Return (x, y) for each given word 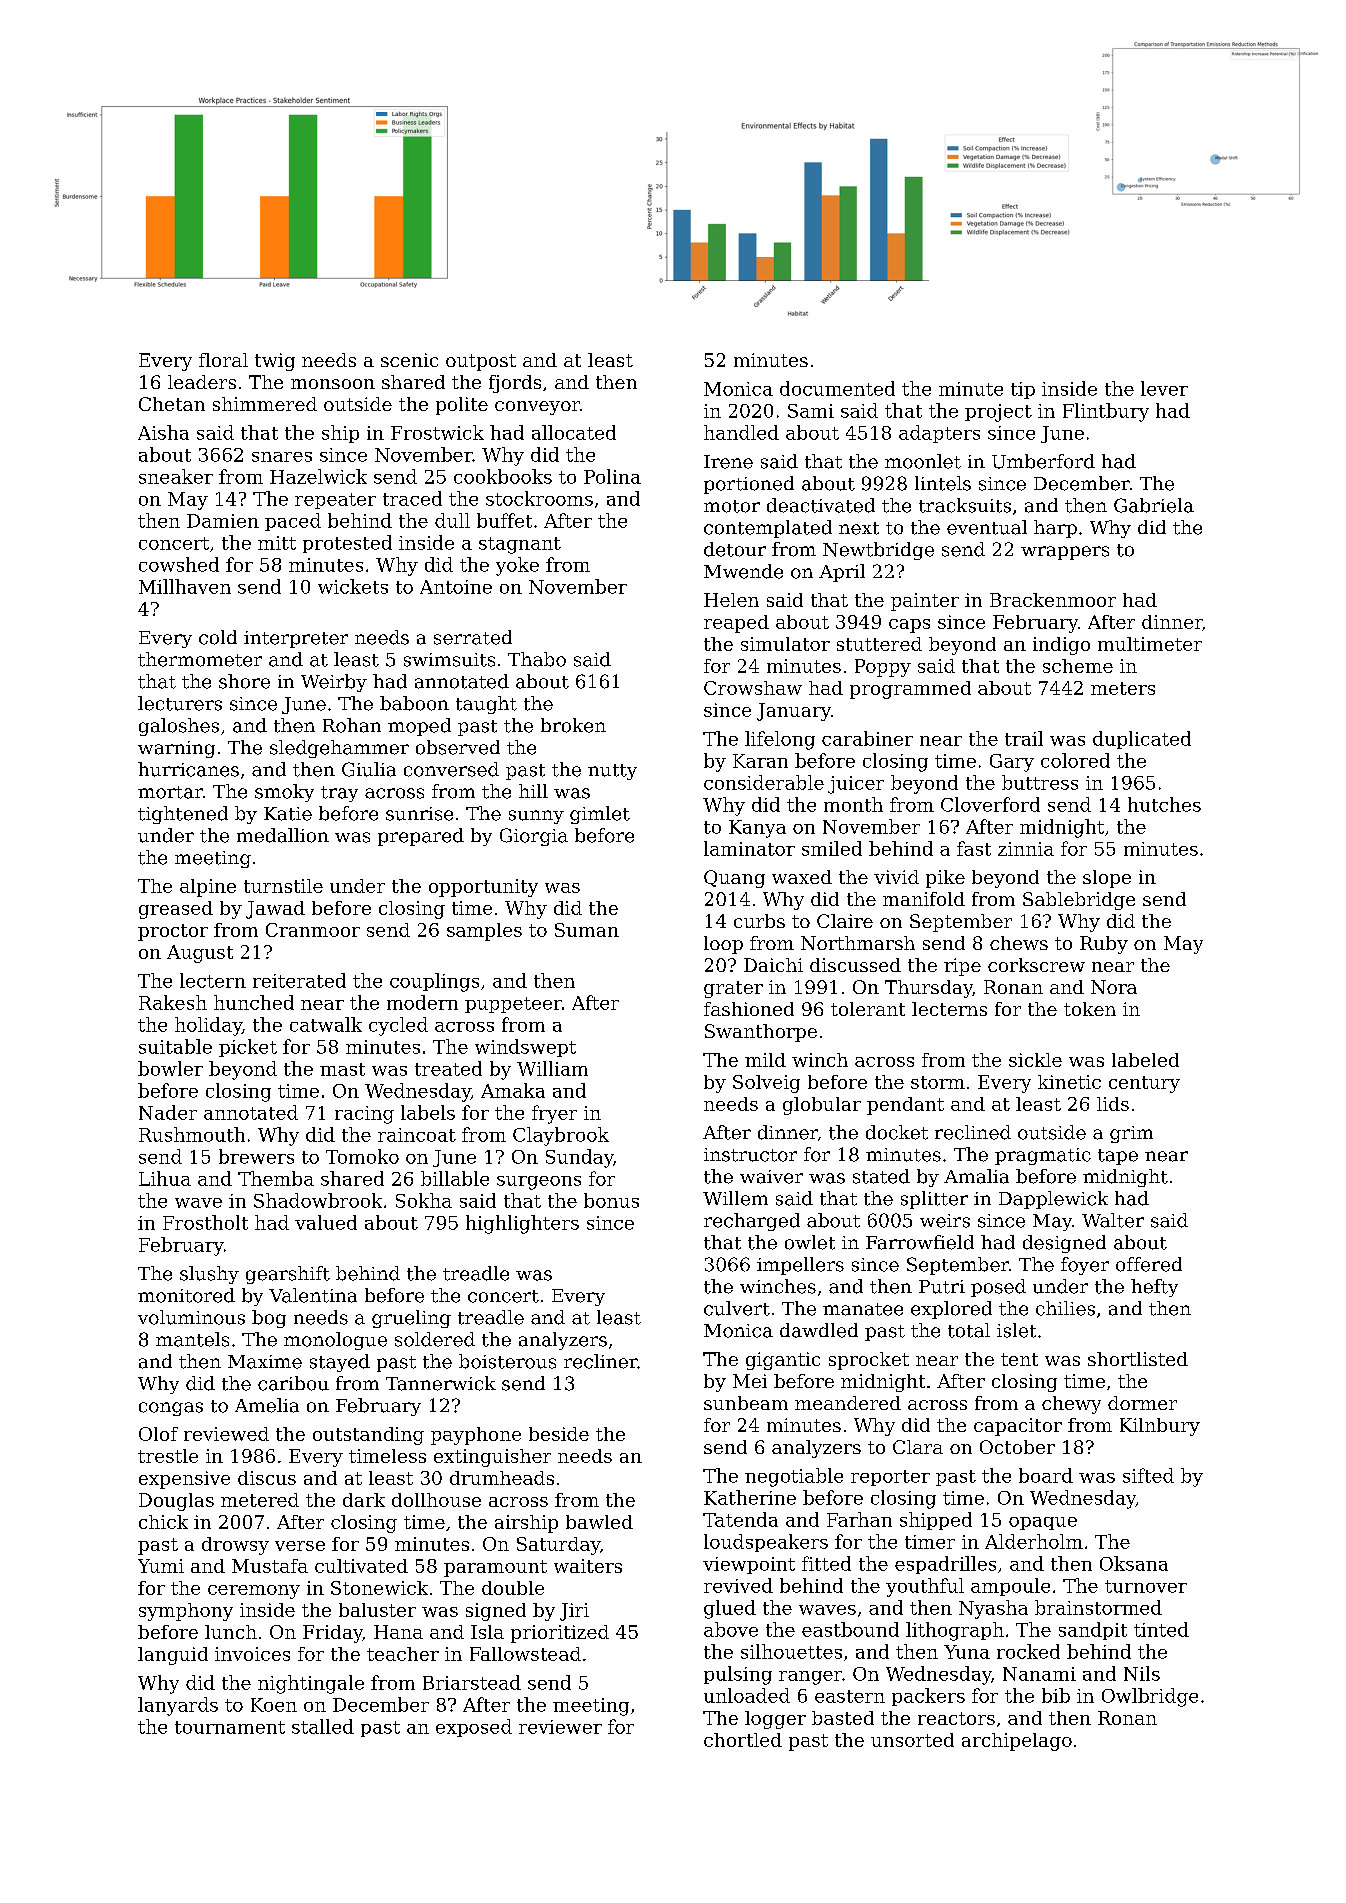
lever (1164, 388)
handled (741, 432)
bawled (599, 1522)
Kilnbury (1160, 1427)
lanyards (178, 1706)
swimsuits (449, 660)
